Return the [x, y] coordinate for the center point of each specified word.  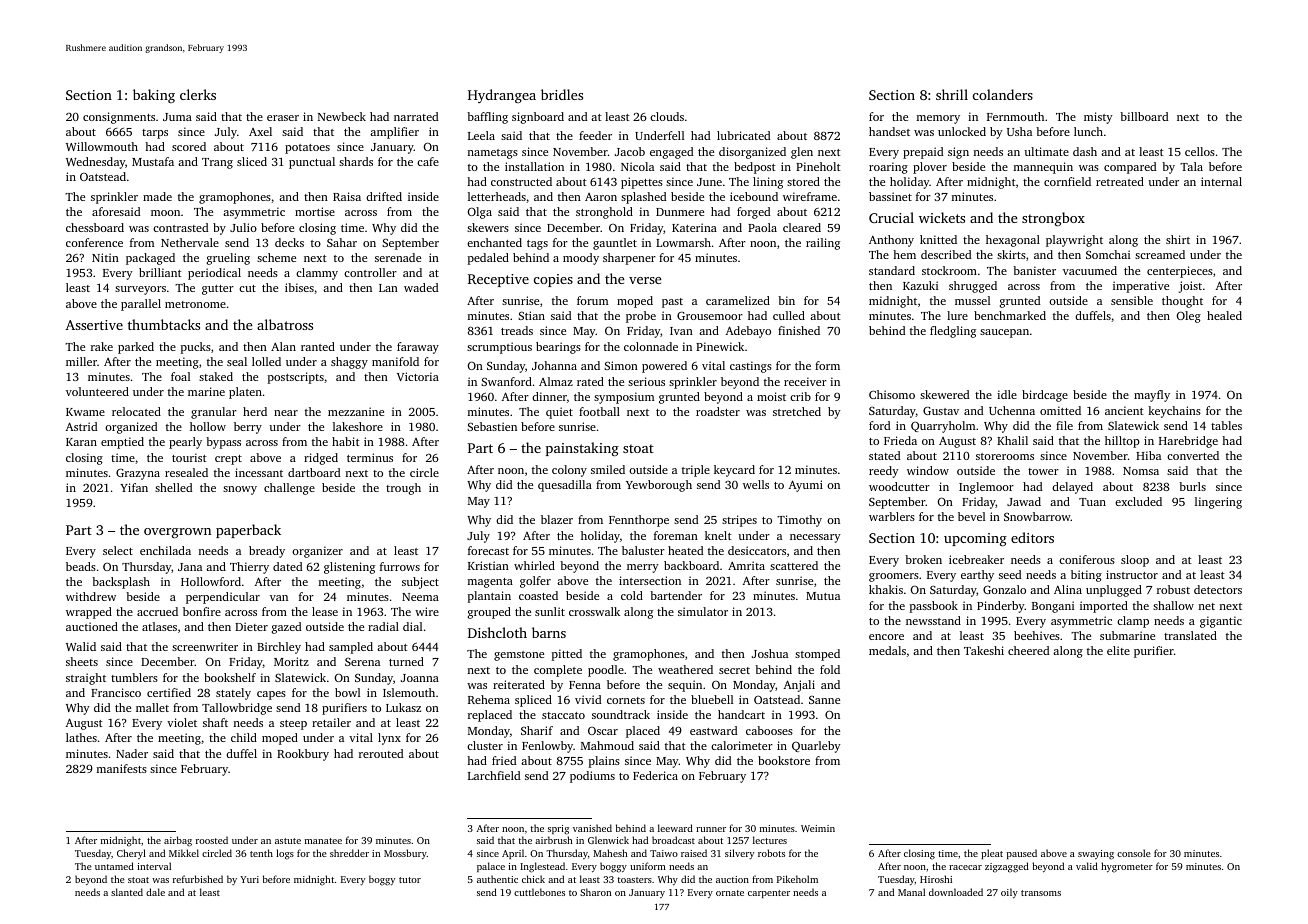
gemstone [519, 656]
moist [771, 396]
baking [154, 96]
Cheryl [131, 854]
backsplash [121, 583]
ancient [1124, 410]
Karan [81, 442]
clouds [667, 116]
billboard [1144, 116]
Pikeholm [797, 879]
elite [1118, 650]
